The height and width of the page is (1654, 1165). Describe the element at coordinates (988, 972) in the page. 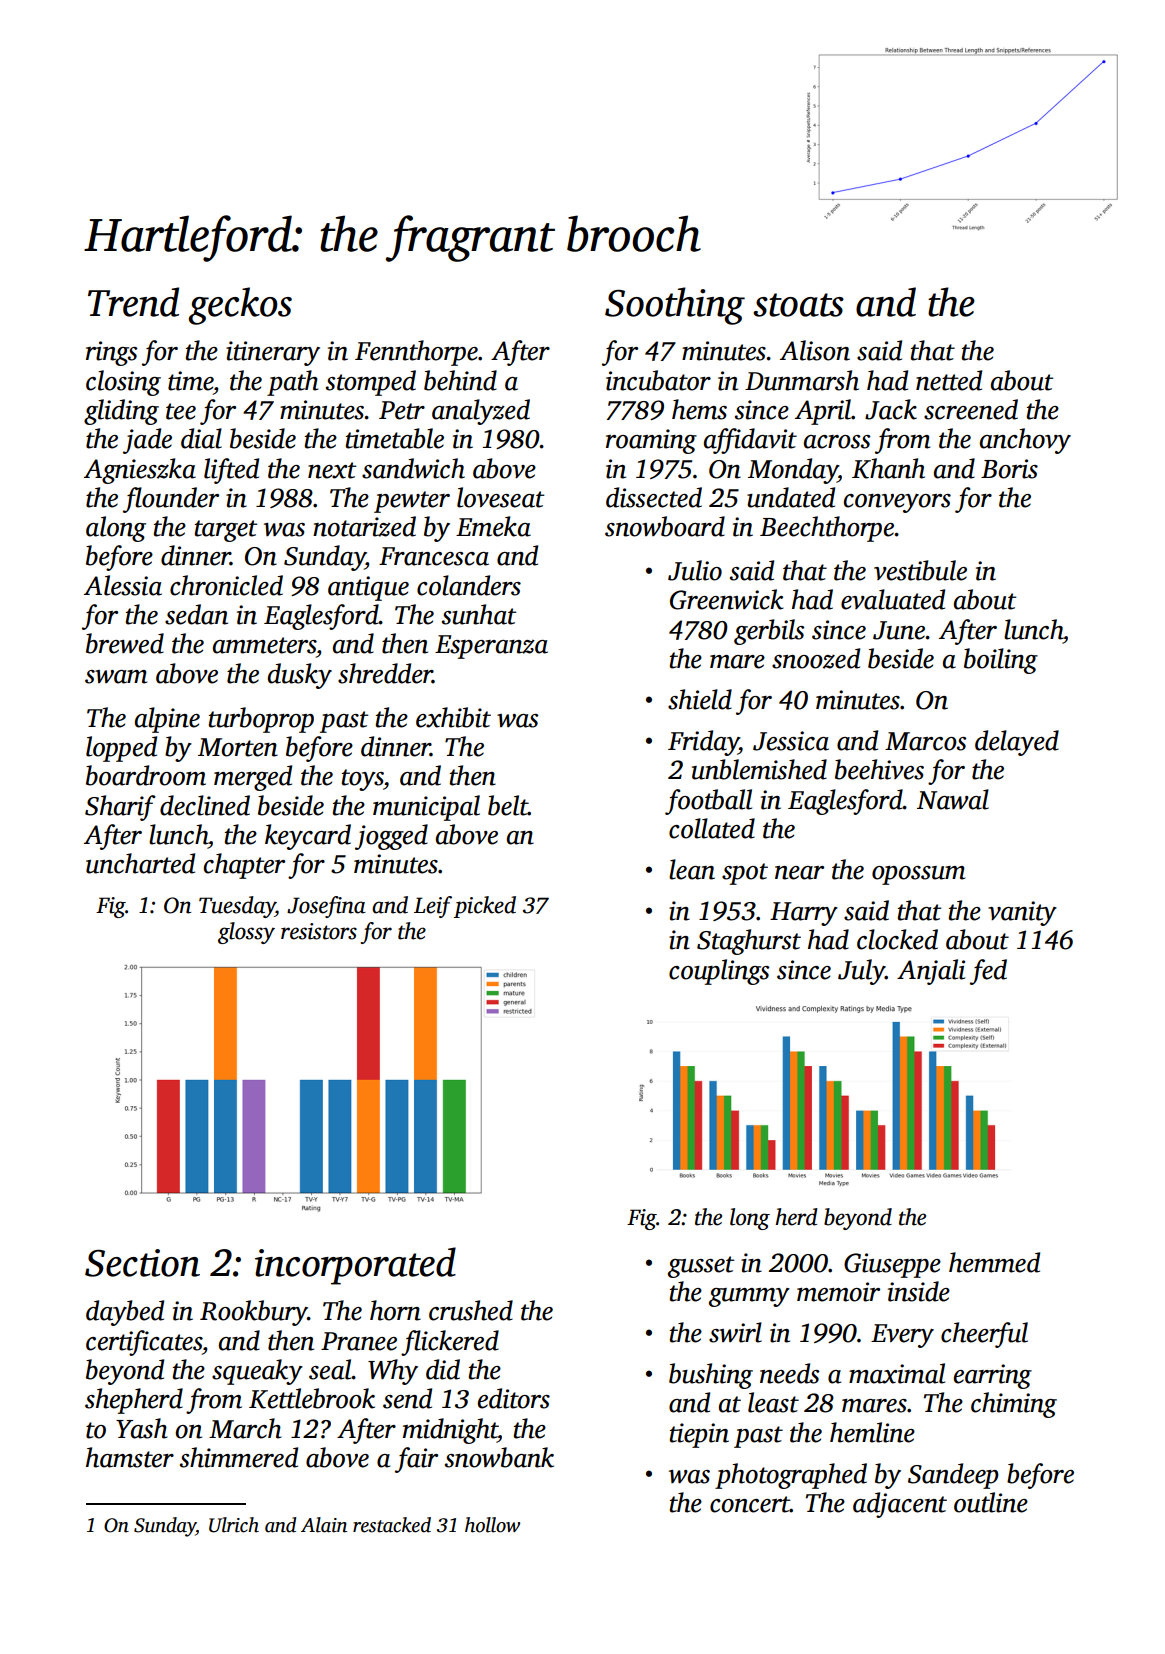

I see `fed` at that location.
